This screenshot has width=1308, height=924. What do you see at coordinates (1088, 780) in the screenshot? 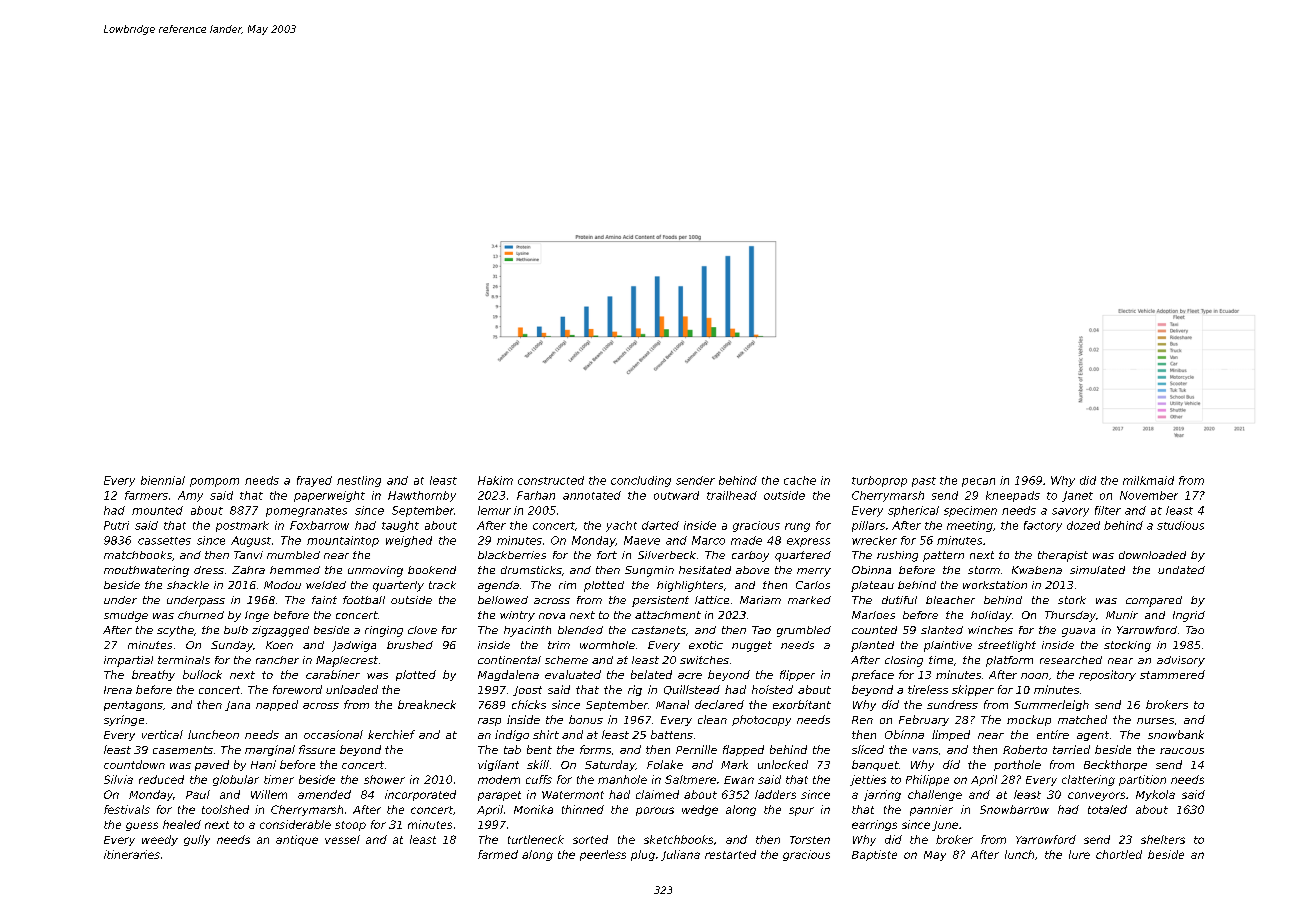
I see `clattering` at bounding box center [1088, 780].
